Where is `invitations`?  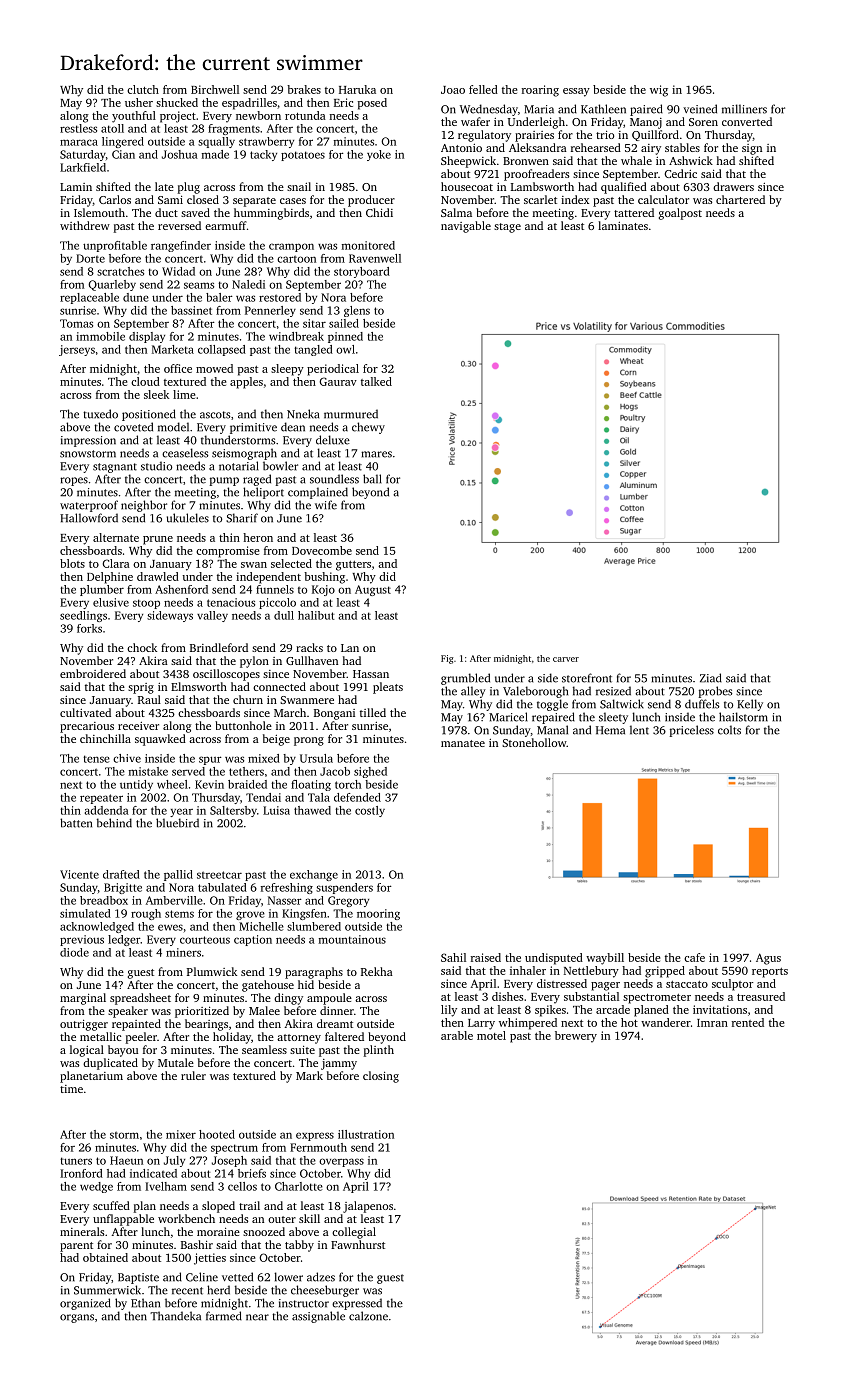
invitations is located at coordinates (720, 1009).
